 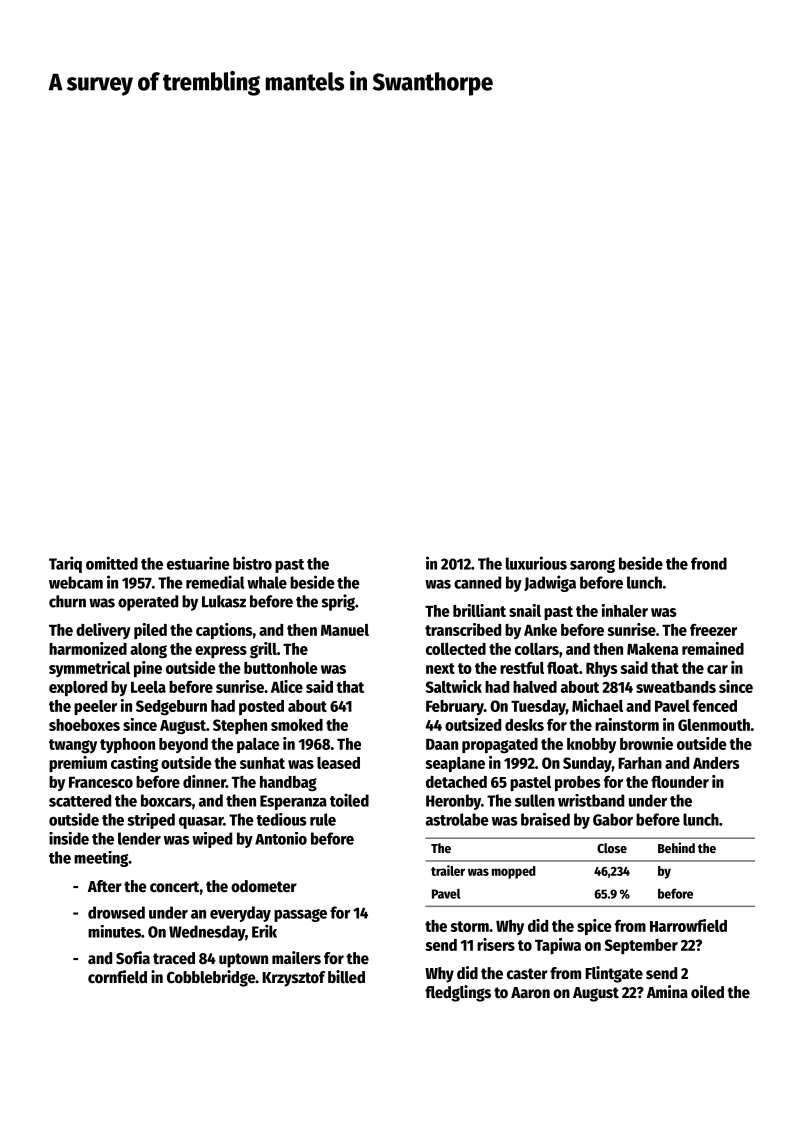 I want to click on spice, so click(x=594, y=927).
